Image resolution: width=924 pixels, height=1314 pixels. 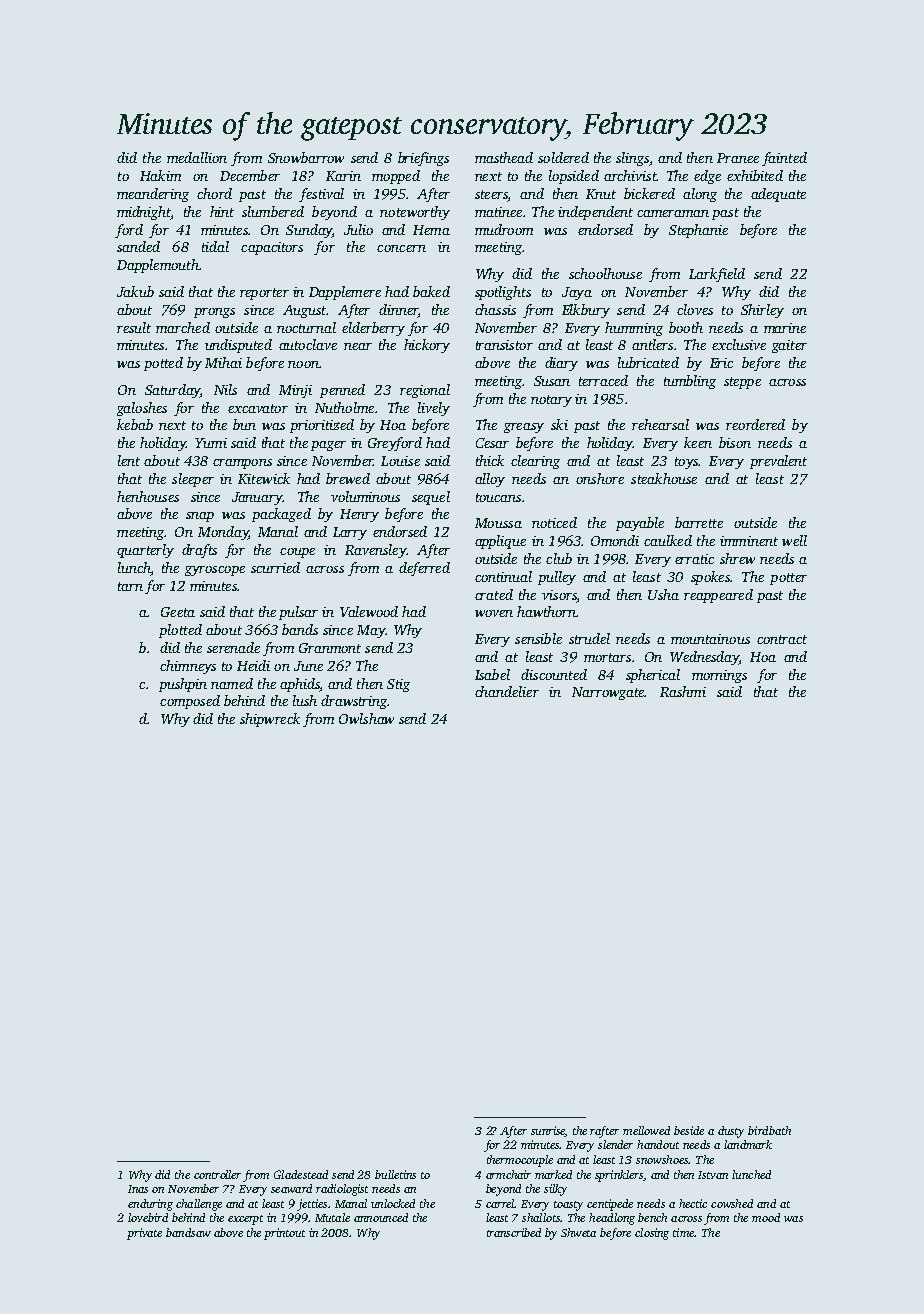 What do you see at coordinates (563, 157) in the document?
I see `soldered` at bounding box center [563, 157].
